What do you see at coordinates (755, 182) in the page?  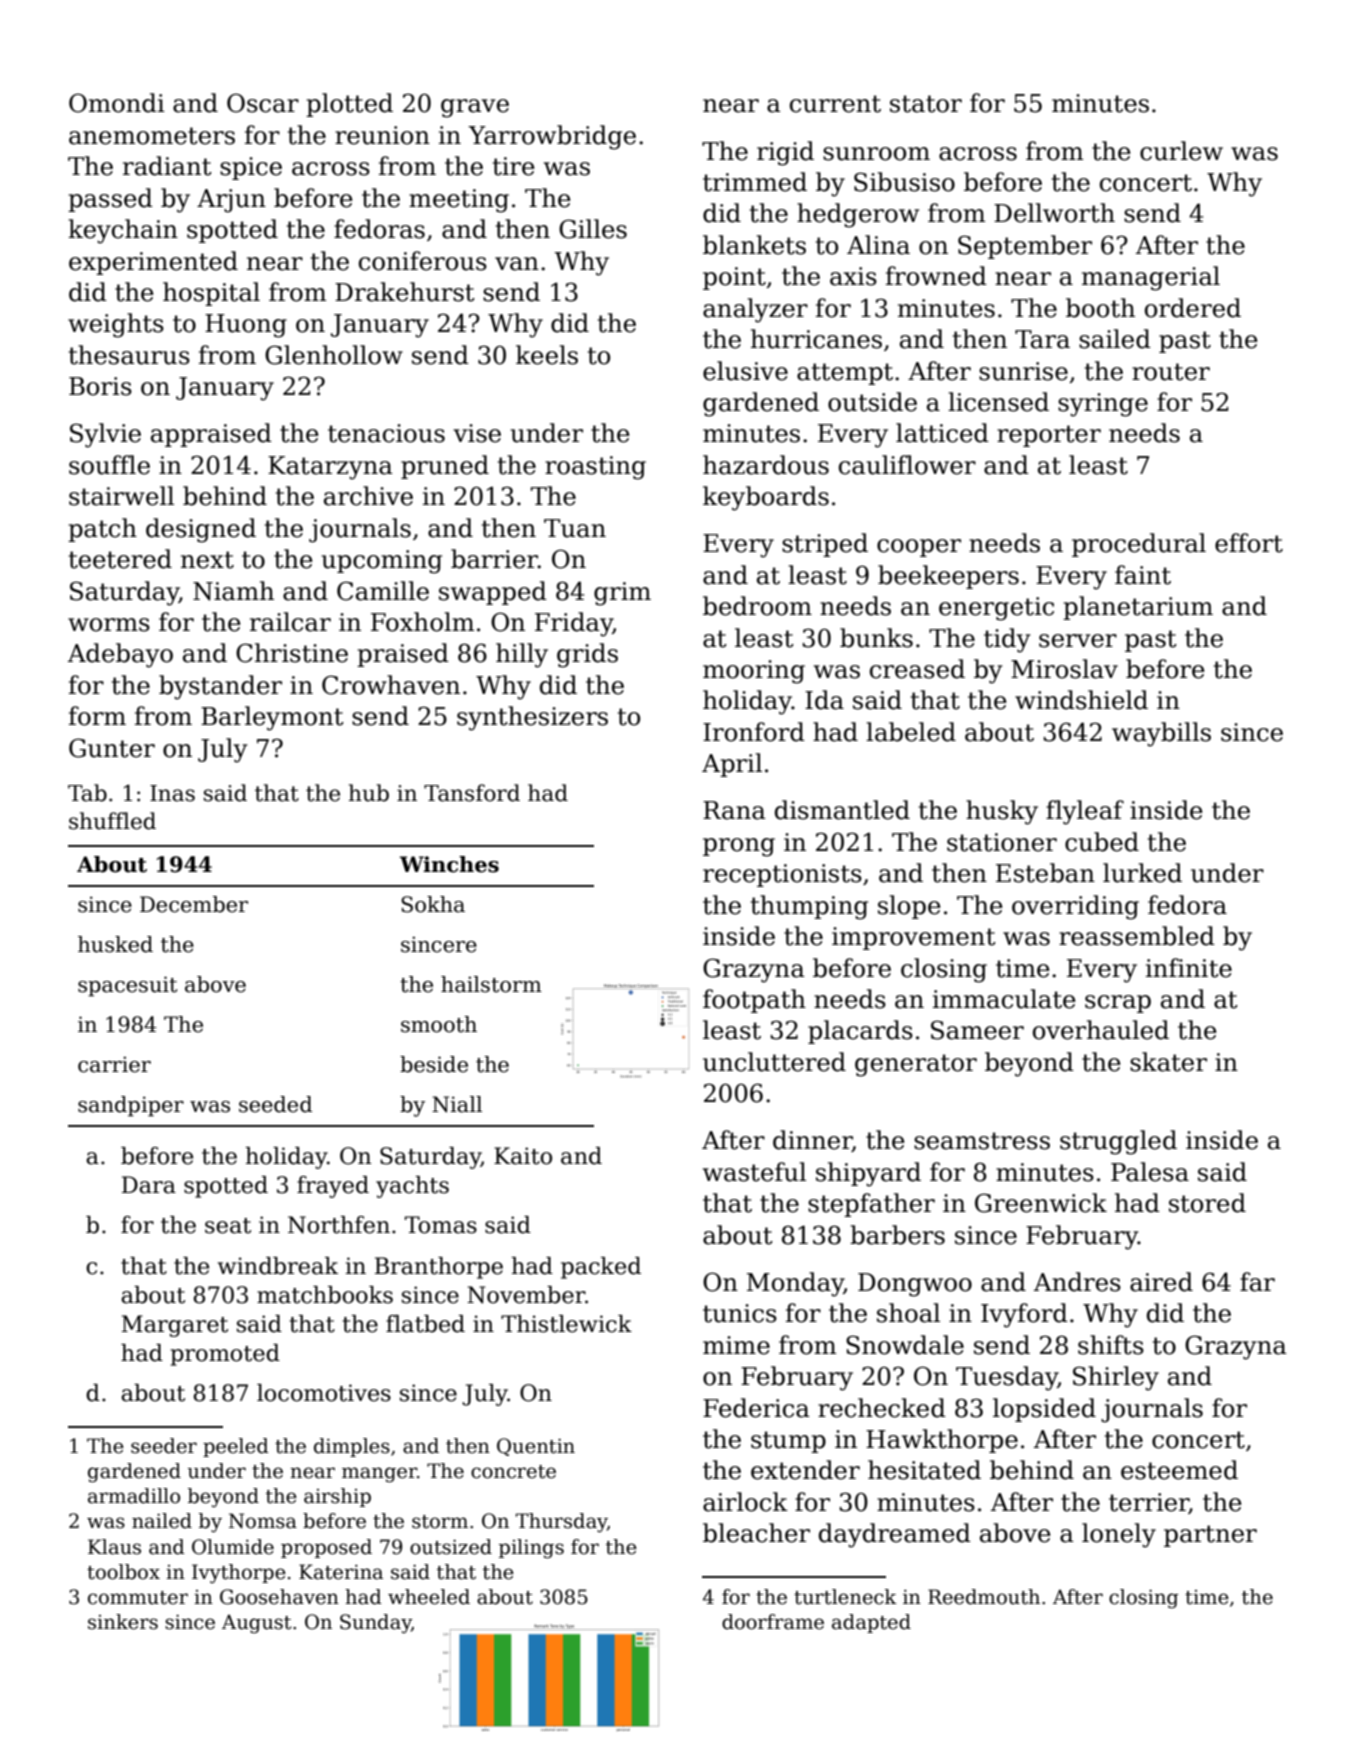 I see `trimmed` at bounding box center [755, 182].
